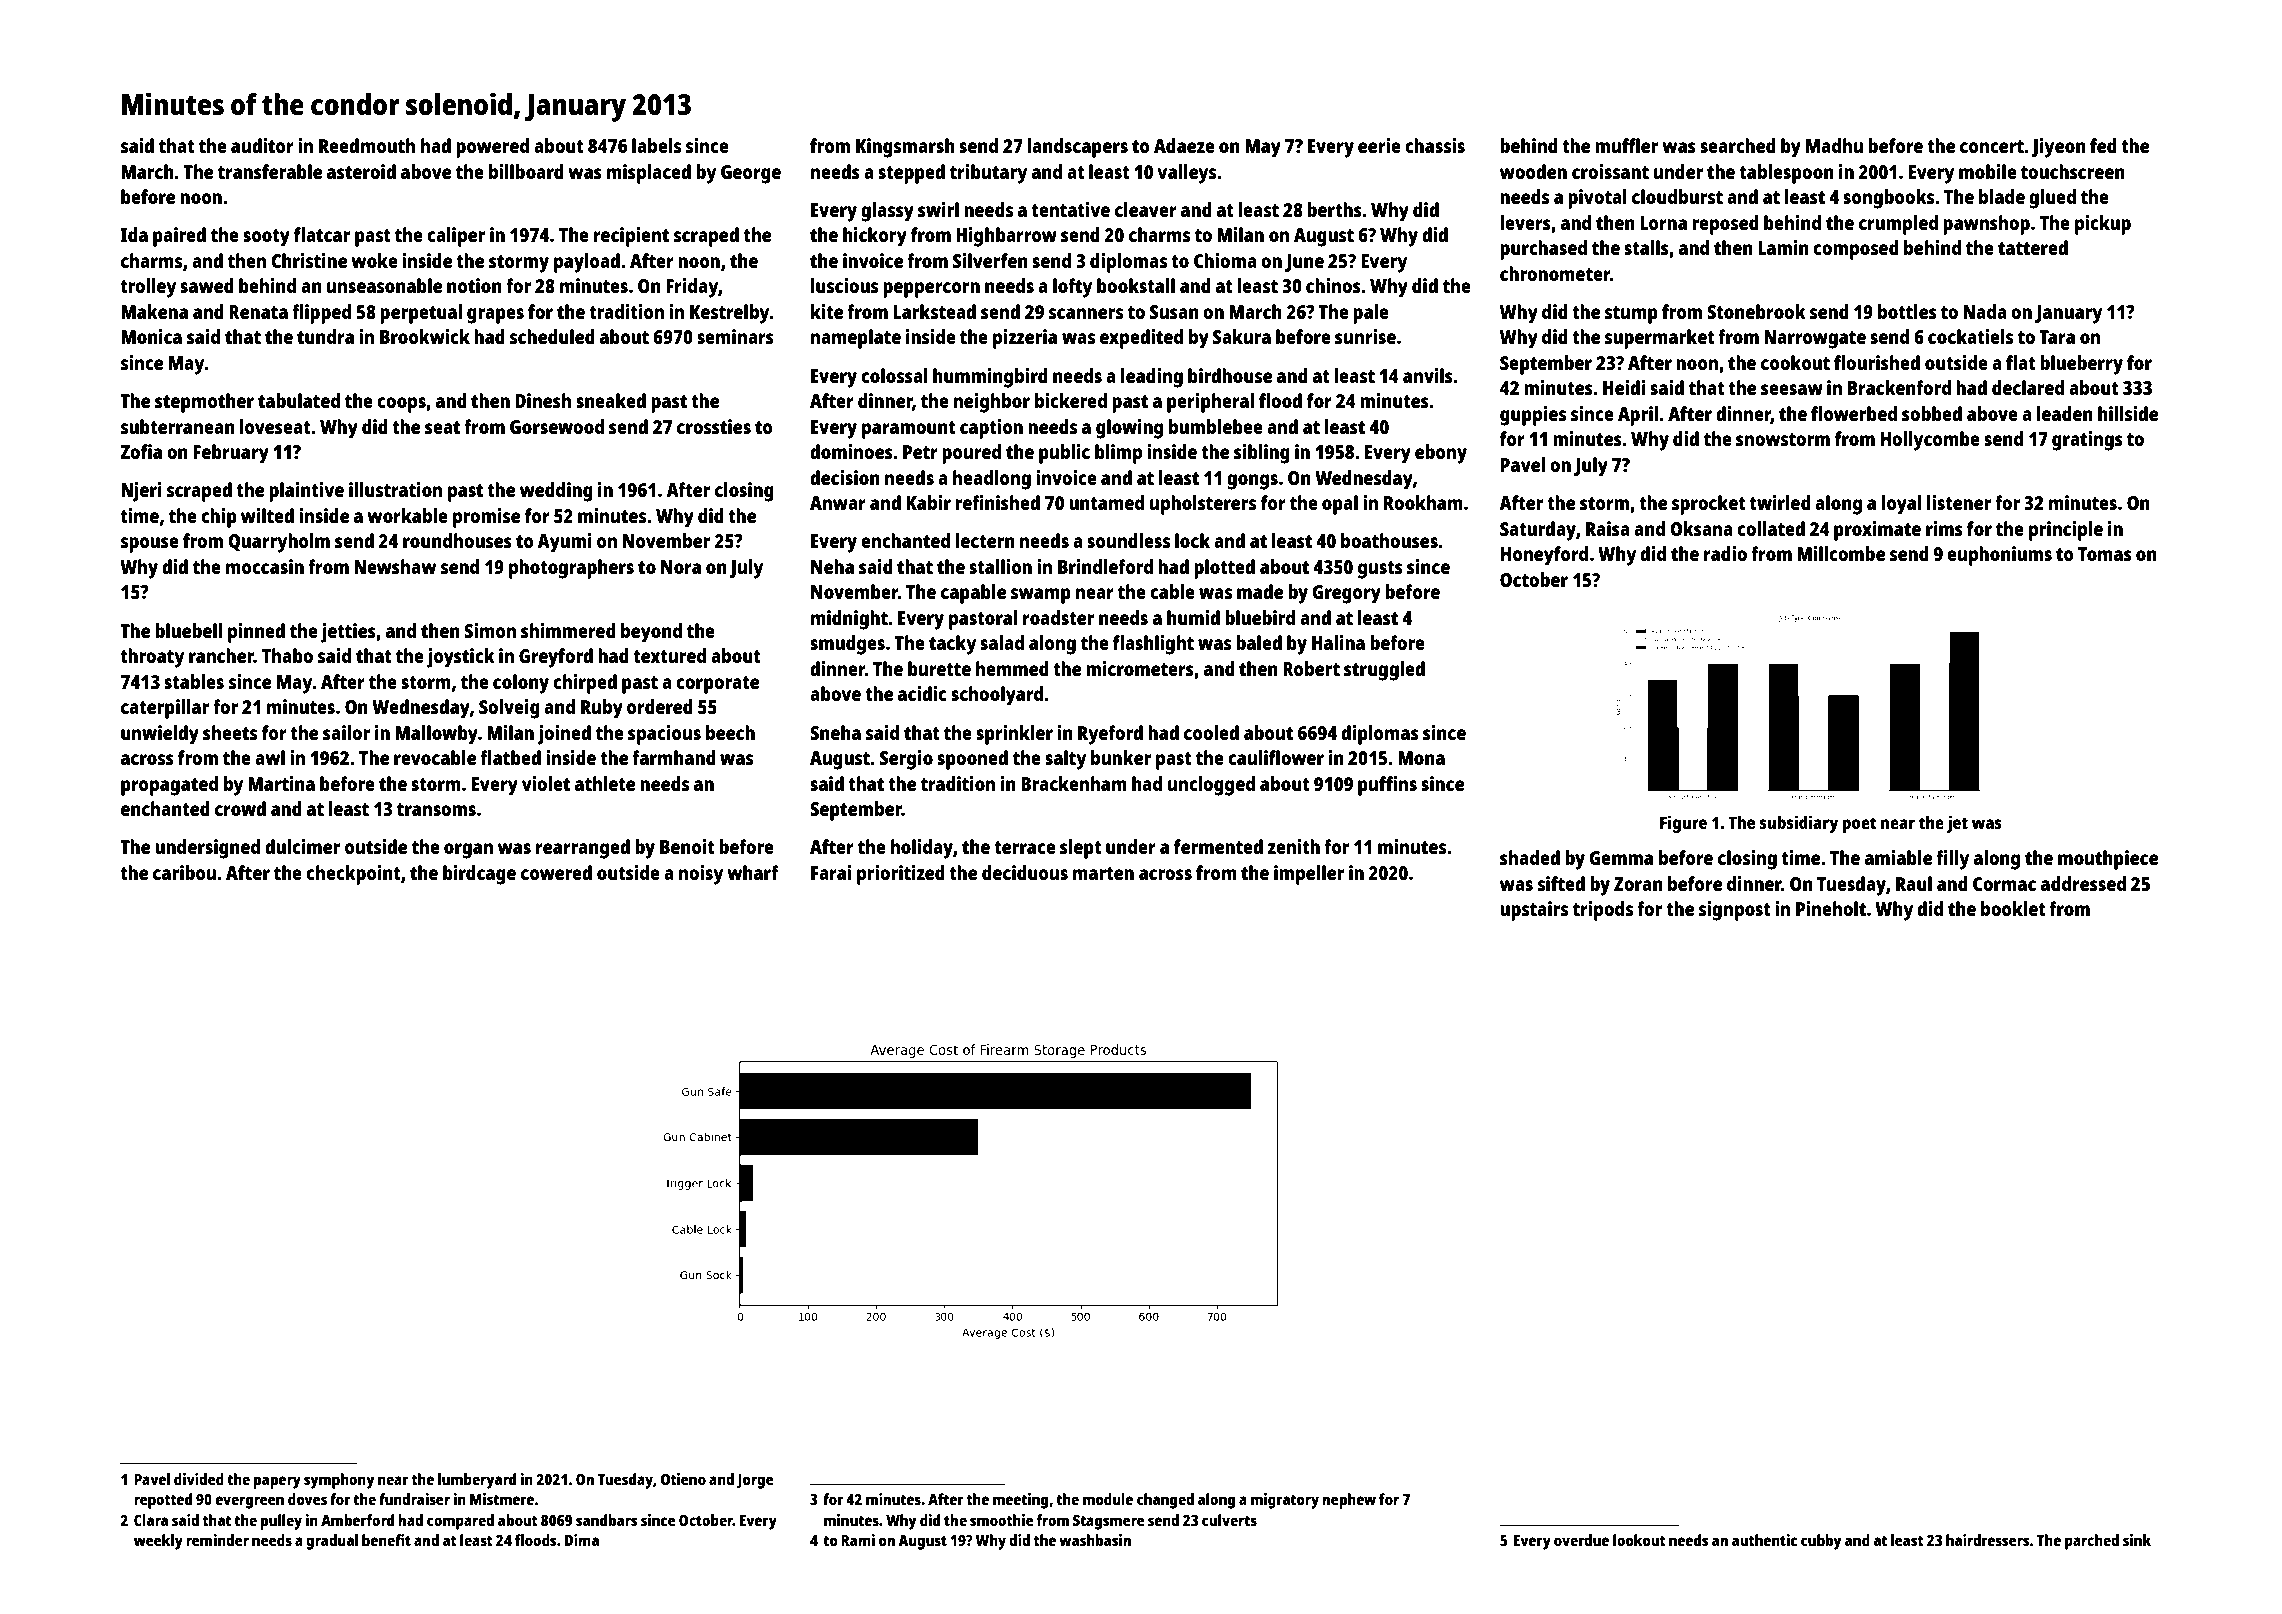  Describe the element at coordinates (1218, 846) in the page. I see `fermented` at that location.
